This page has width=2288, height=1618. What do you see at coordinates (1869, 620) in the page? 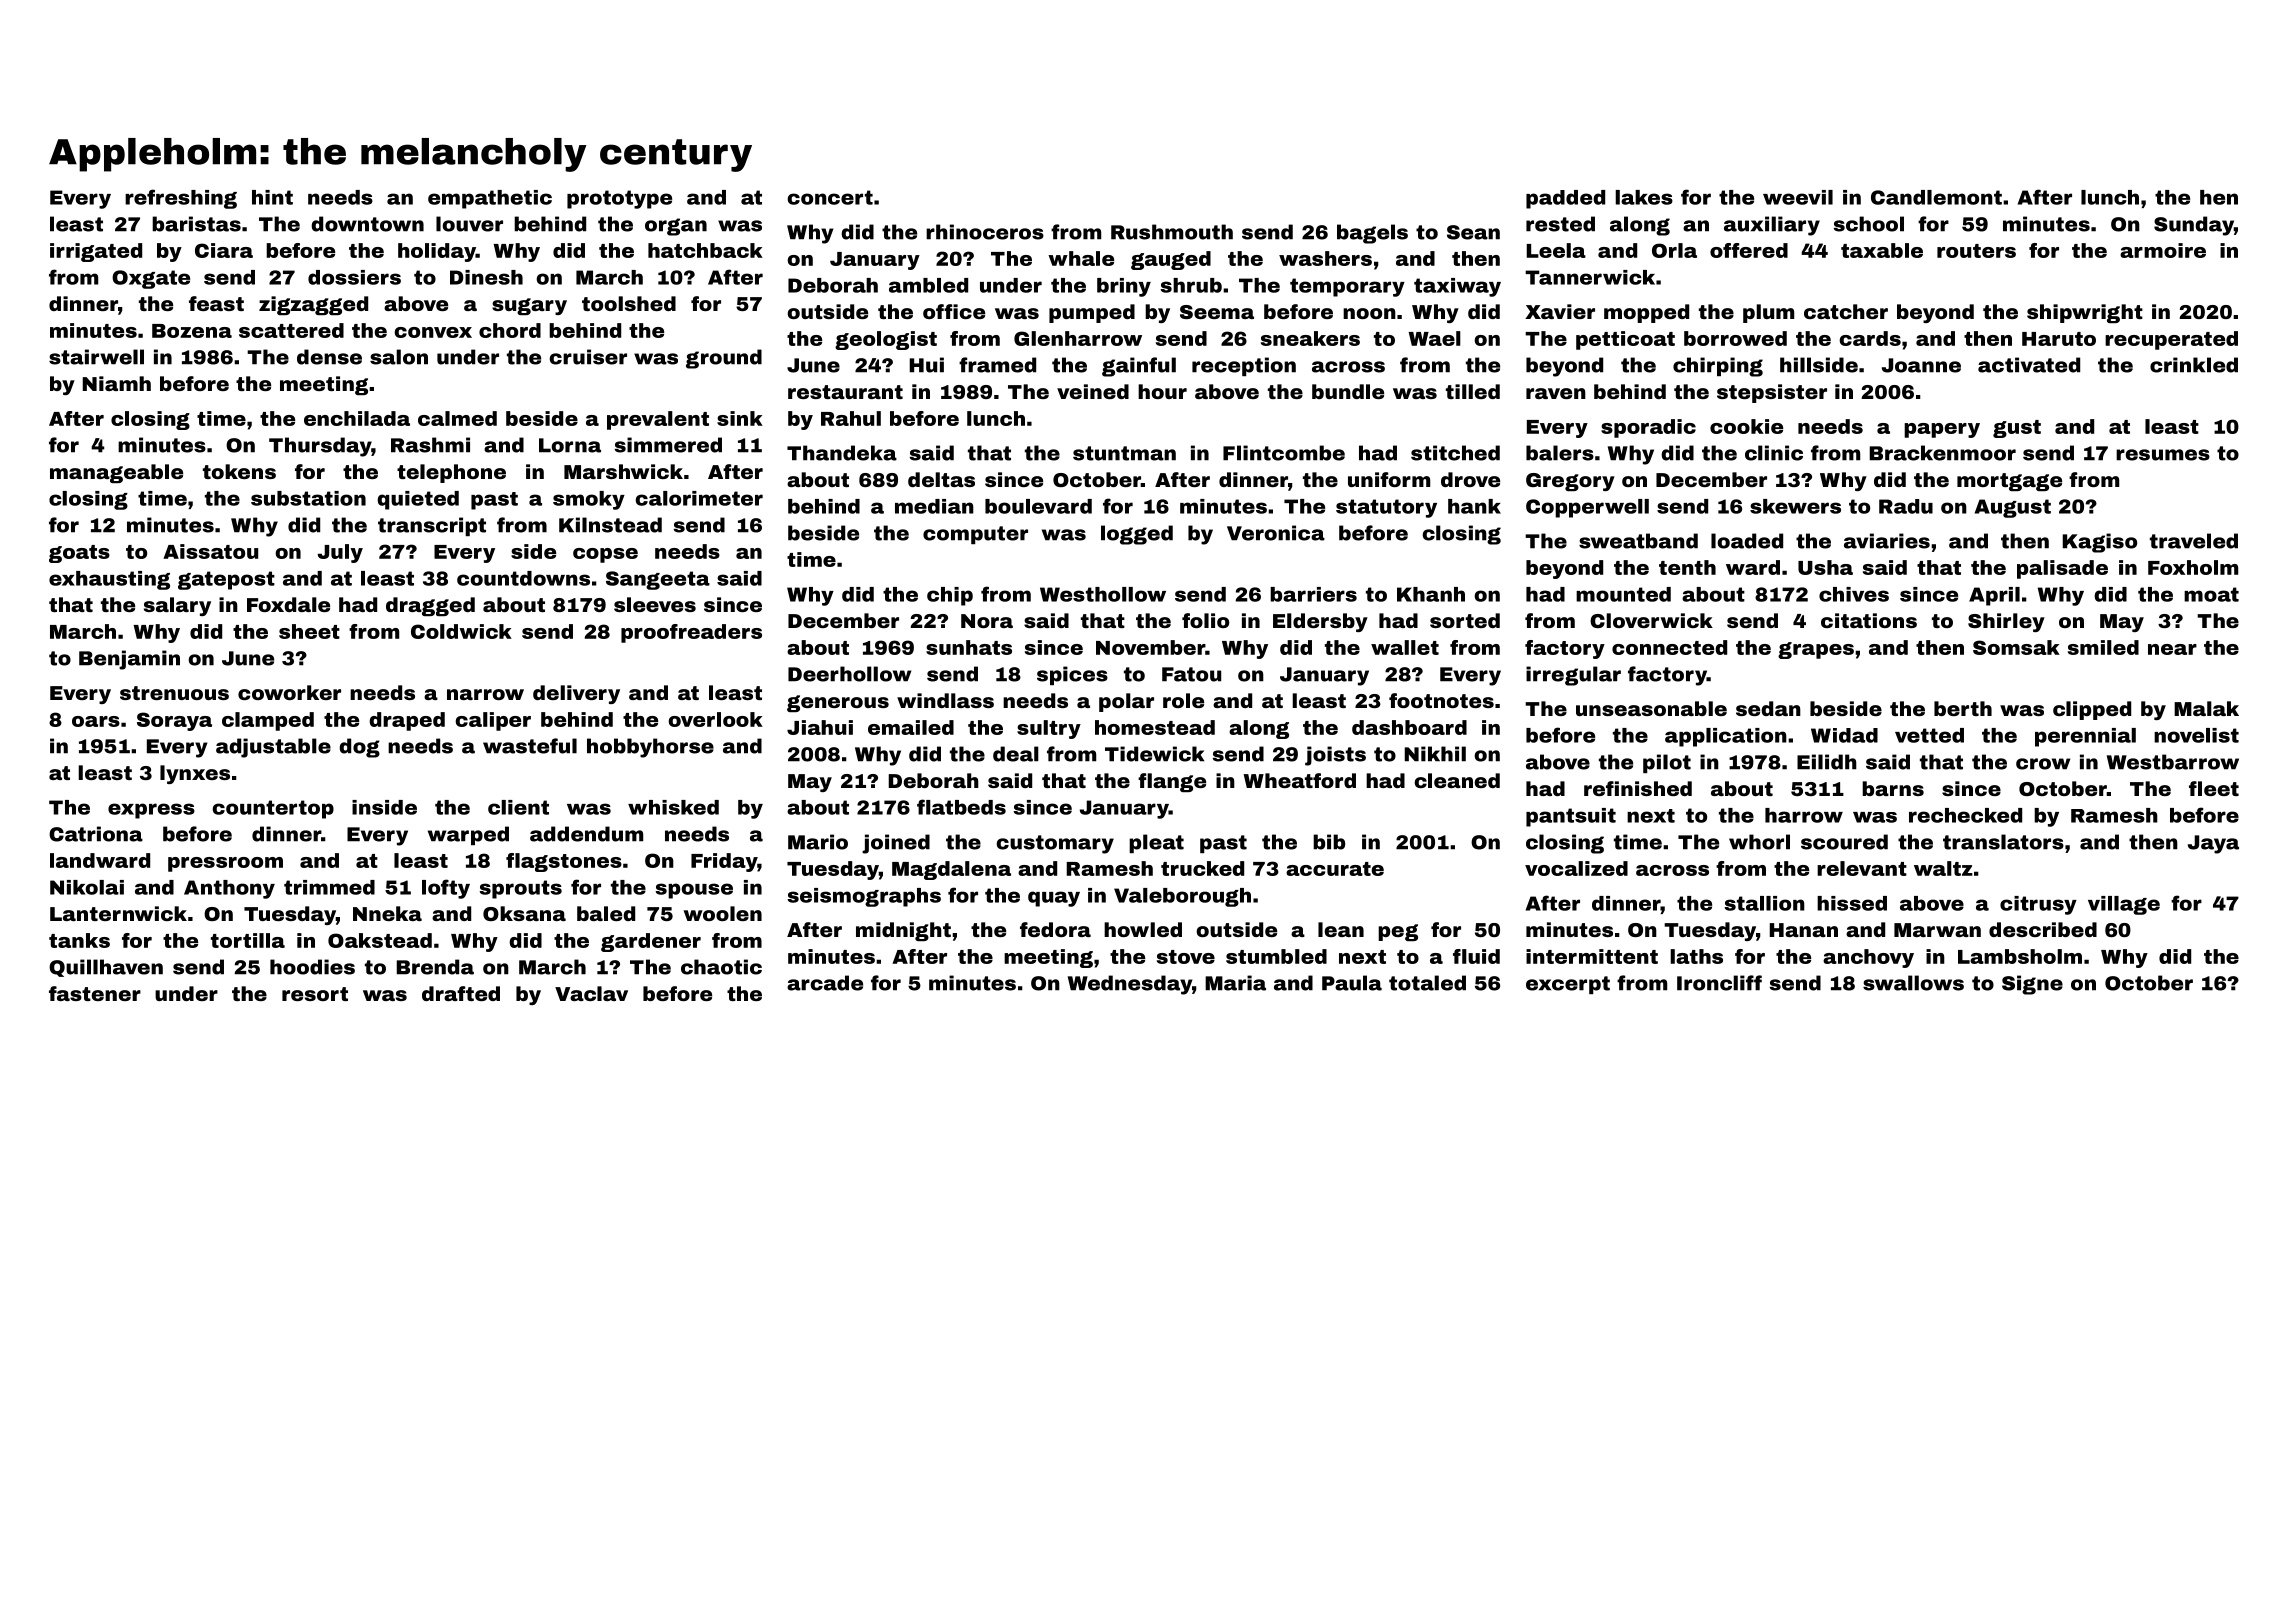
I see `citations` at bounding box center [1869, 620].
